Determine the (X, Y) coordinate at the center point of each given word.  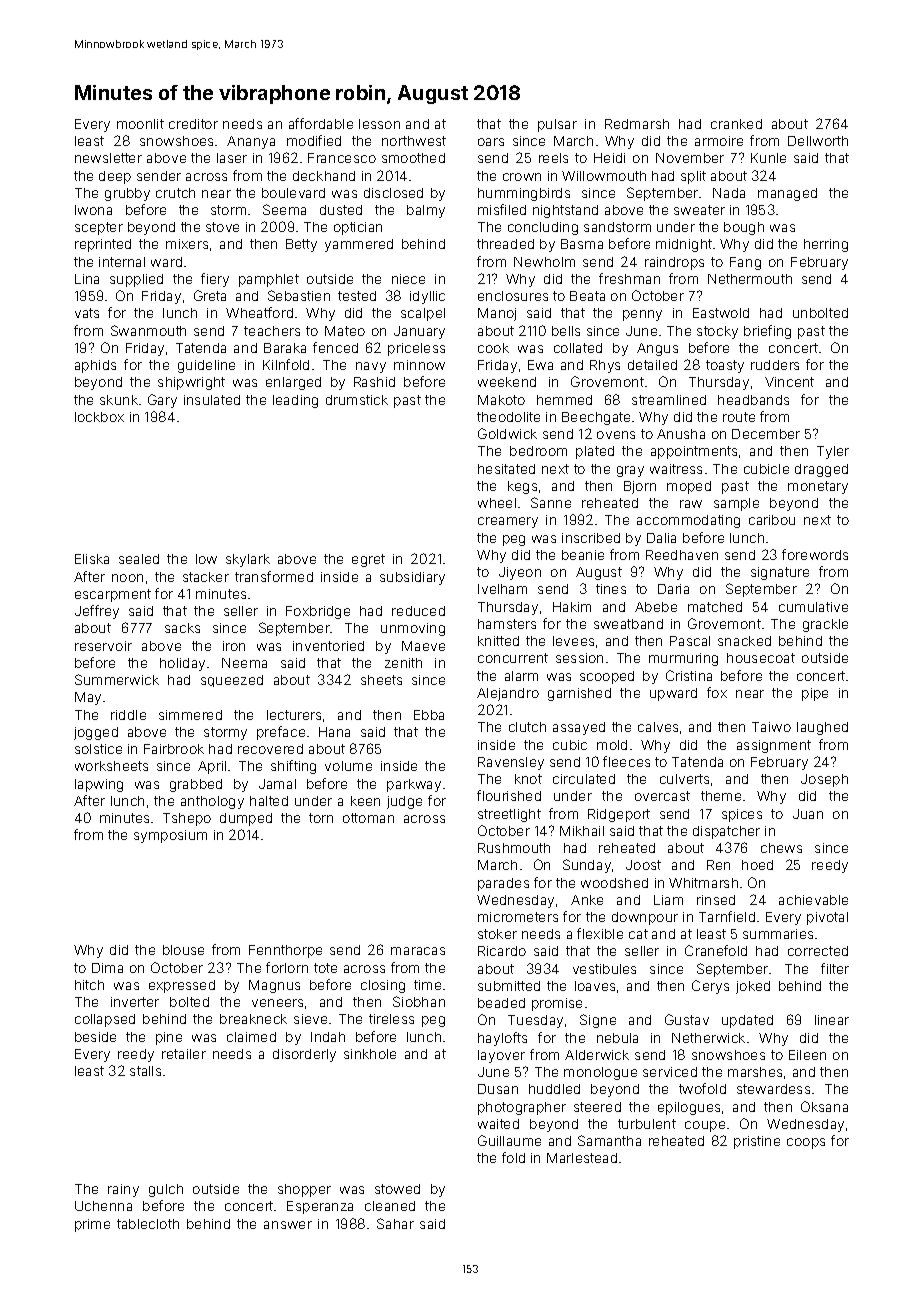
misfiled (502, 209)
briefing (767, 332)
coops (806, 1143)
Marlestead (582, 1158)
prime (92, 1225)
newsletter (108, 158)
